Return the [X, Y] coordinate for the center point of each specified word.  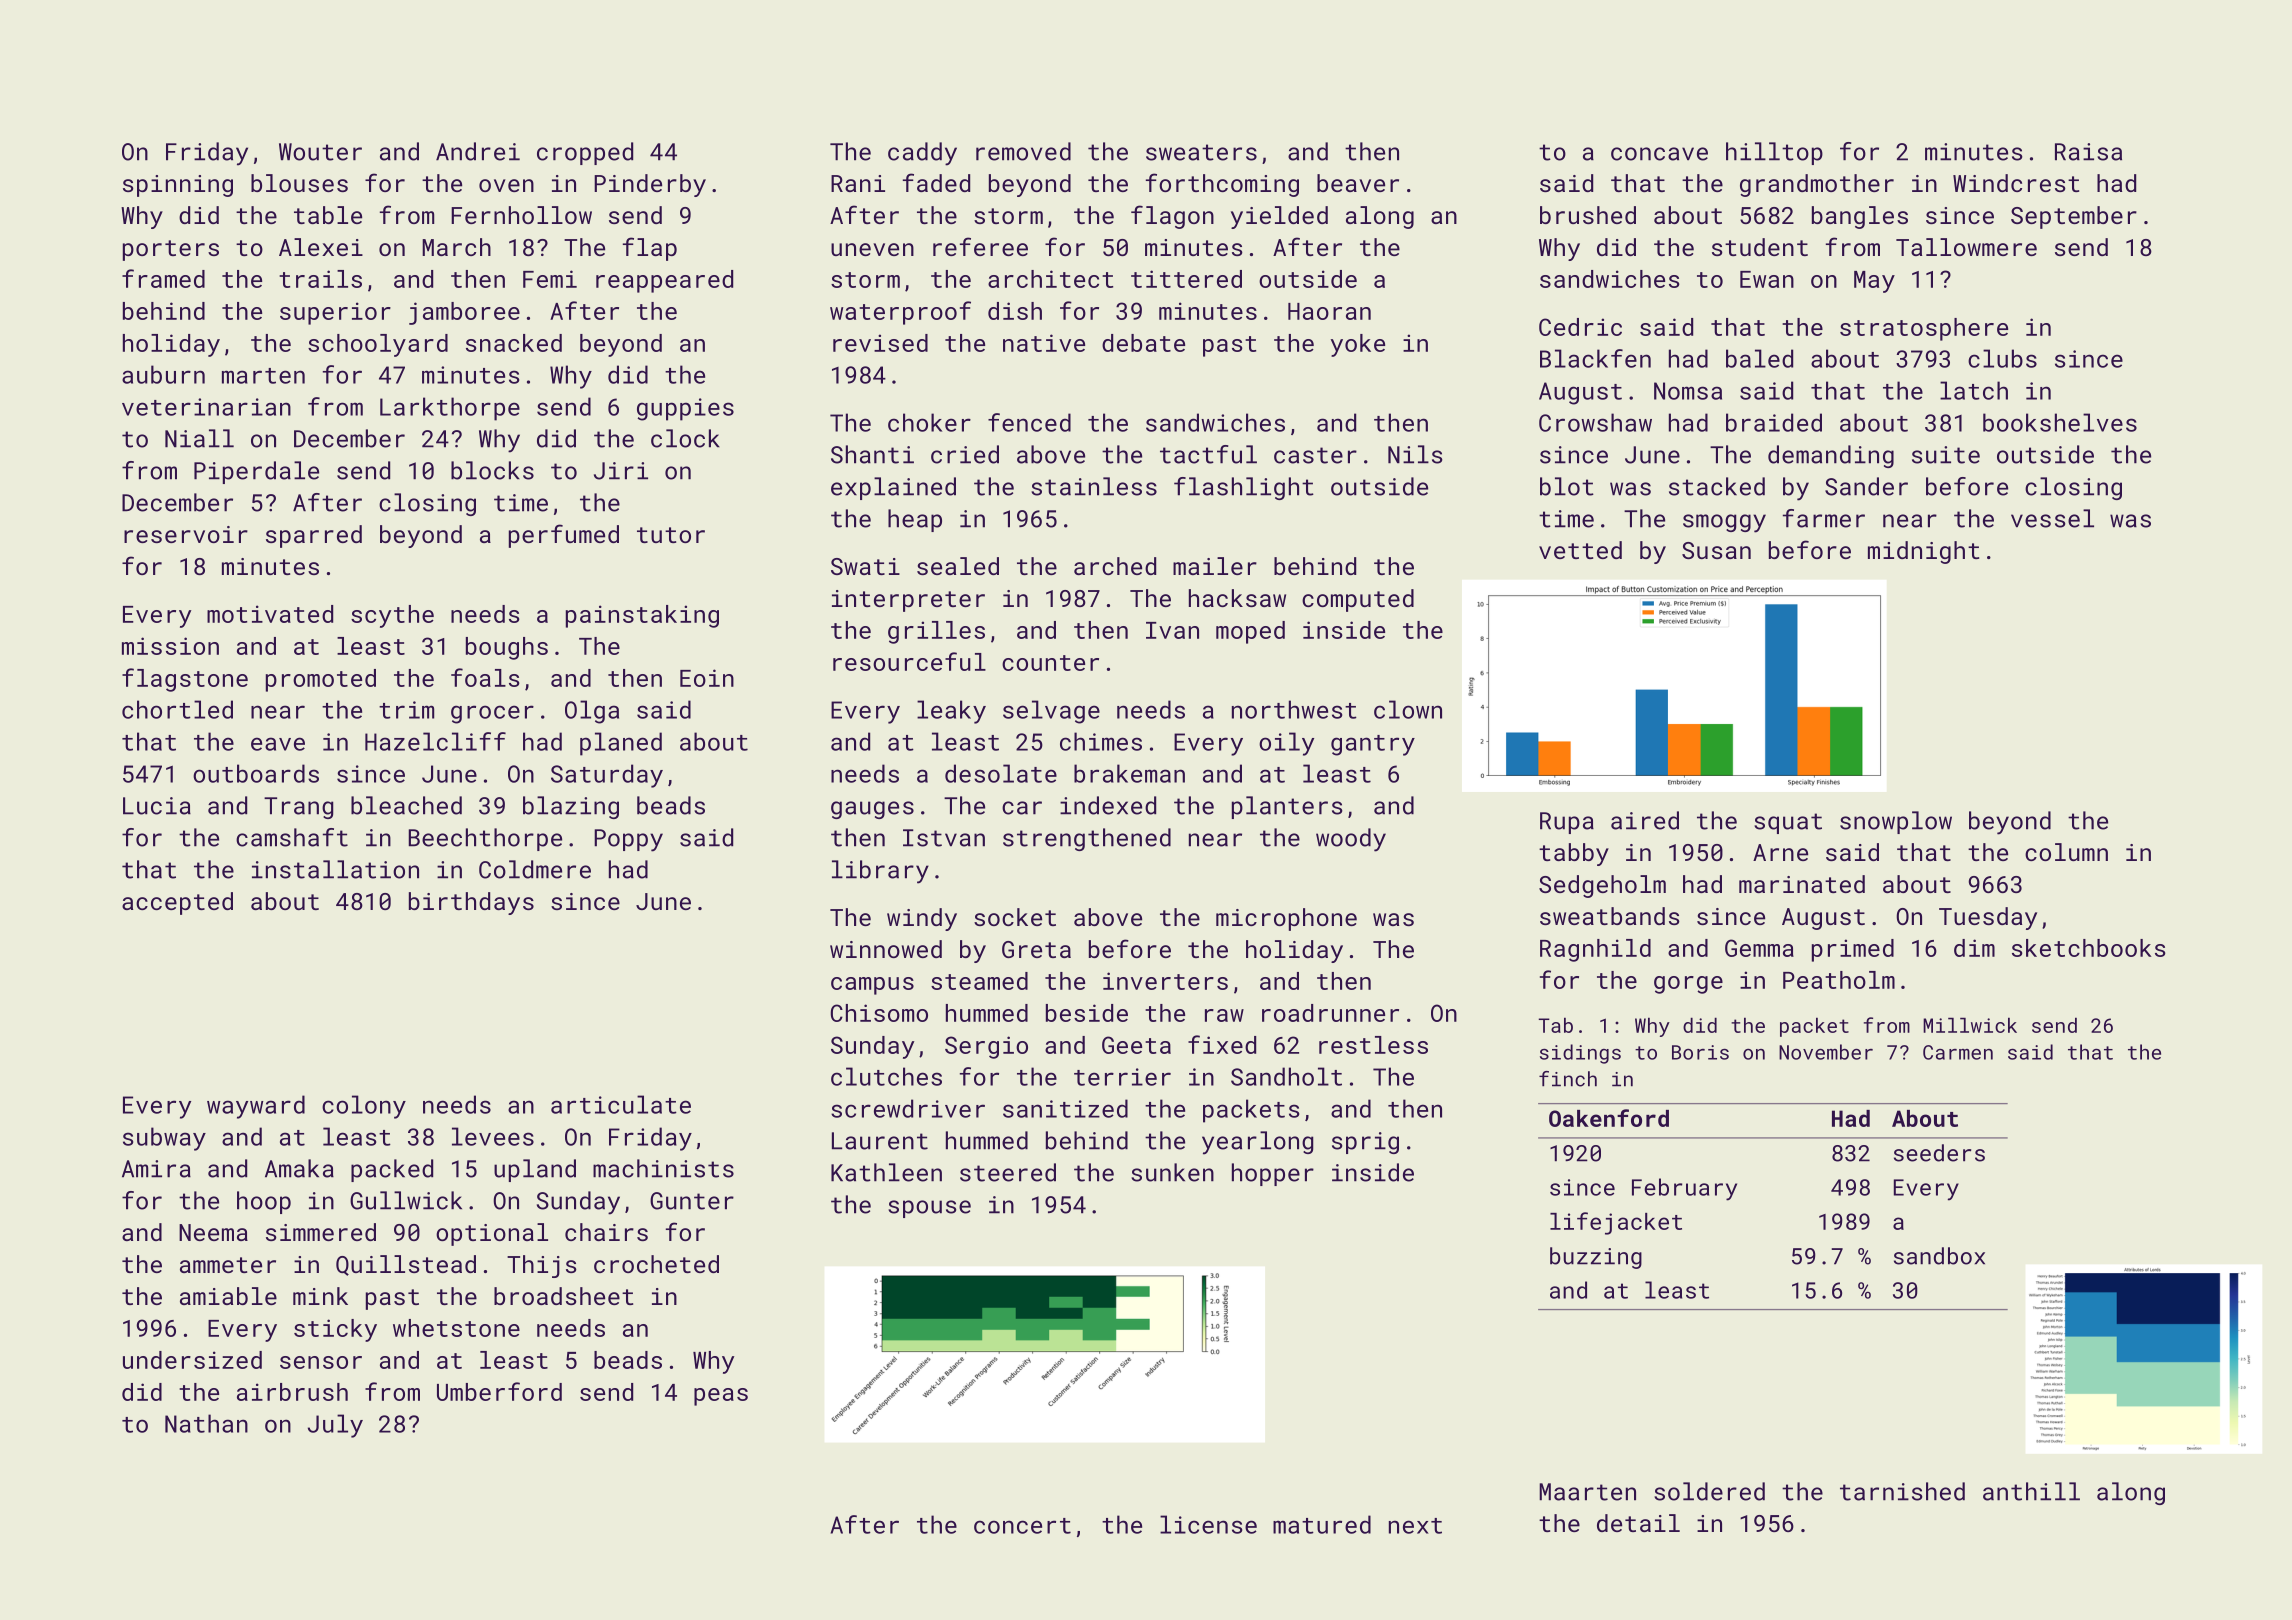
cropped [585, 153]
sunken [1172, 1172]
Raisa [2088, 152]
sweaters [1201, 152]
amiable [228, 1296]
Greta [1036, 949]
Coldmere [535, 869]
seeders [1939, 1153]
